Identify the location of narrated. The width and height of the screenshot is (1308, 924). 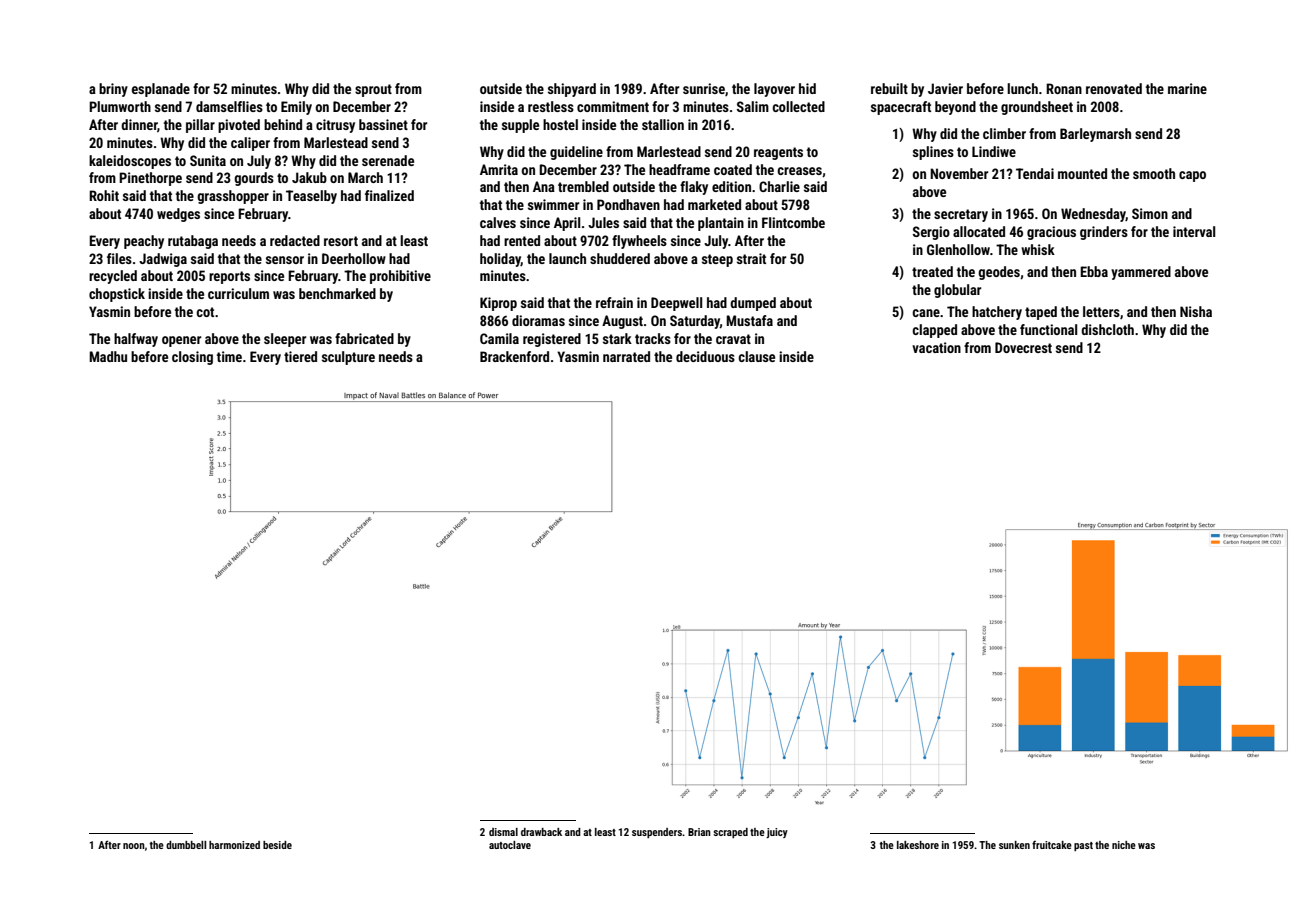
(626, 356).
